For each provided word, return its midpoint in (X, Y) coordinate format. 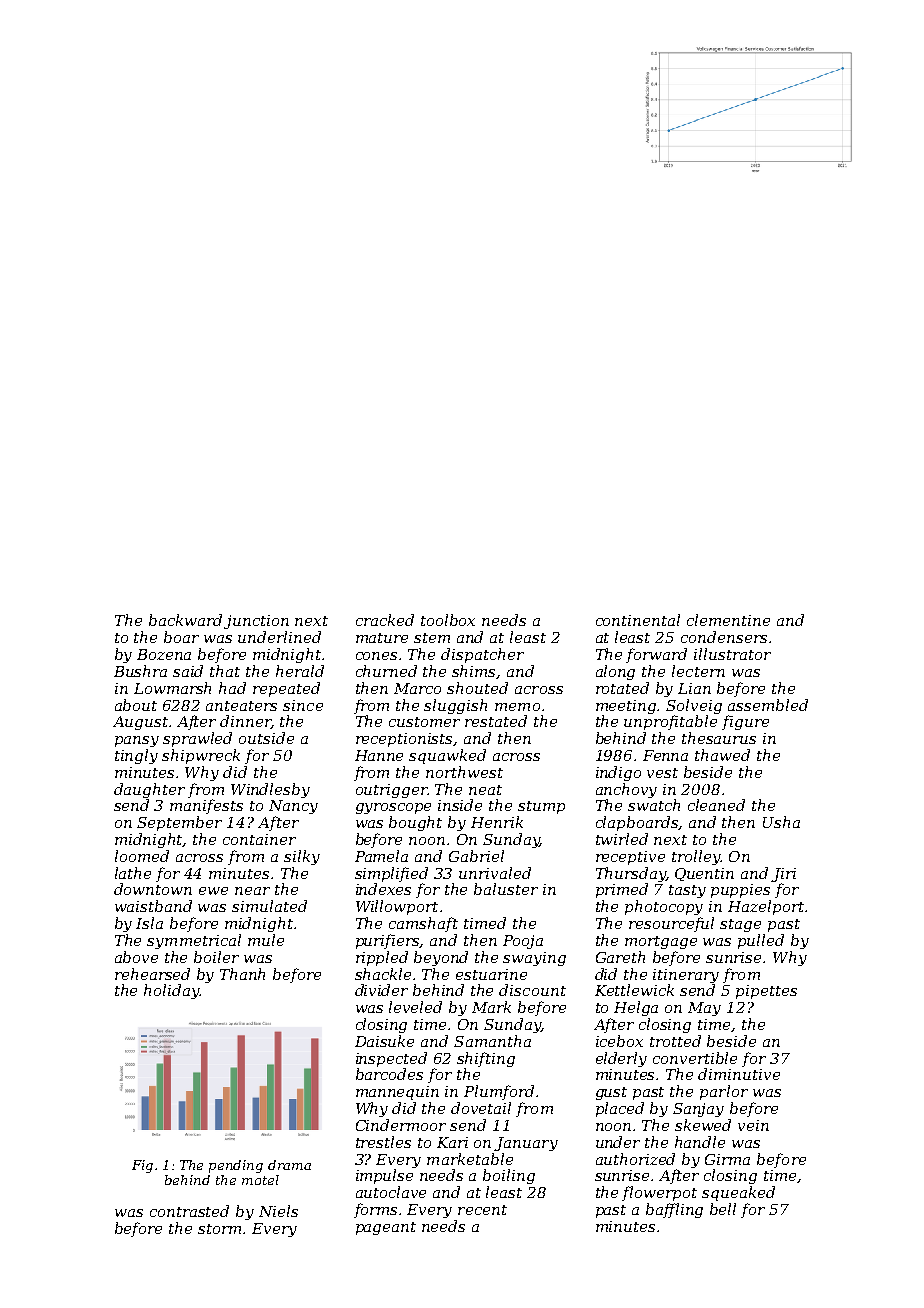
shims (474, 672)
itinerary (686, 976)
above (136, 957)
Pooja (523, 942)
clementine (728, 620)
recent (482, 1210)
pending (236, 1166)
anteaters (241, 706)
